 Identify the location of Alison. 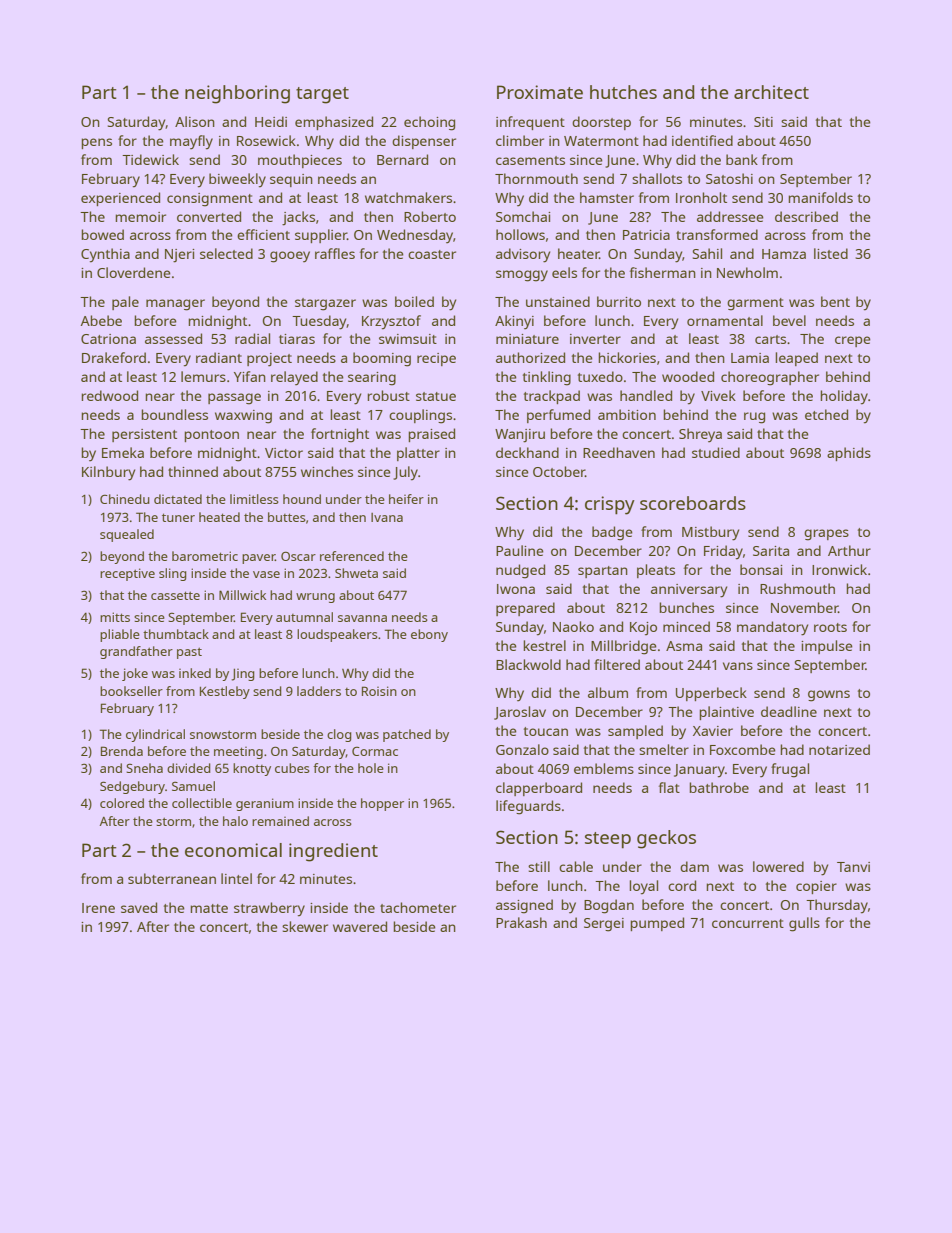
(195, 121).
